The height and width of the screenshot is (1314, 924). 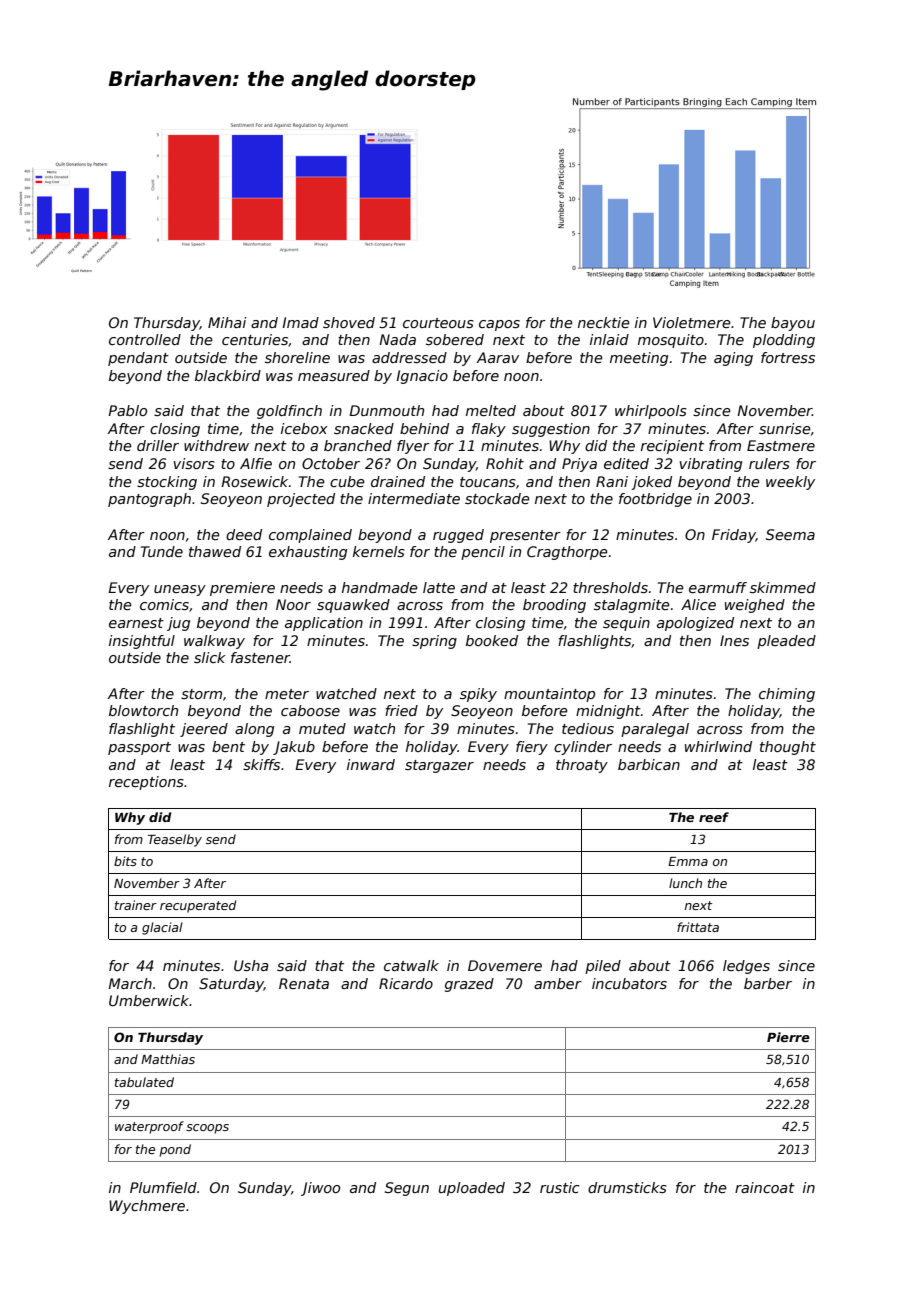 What do you see at coordinates (168, 1059) in the screenshot?
I see `Matthias` at bounding box center [168, 1059].
